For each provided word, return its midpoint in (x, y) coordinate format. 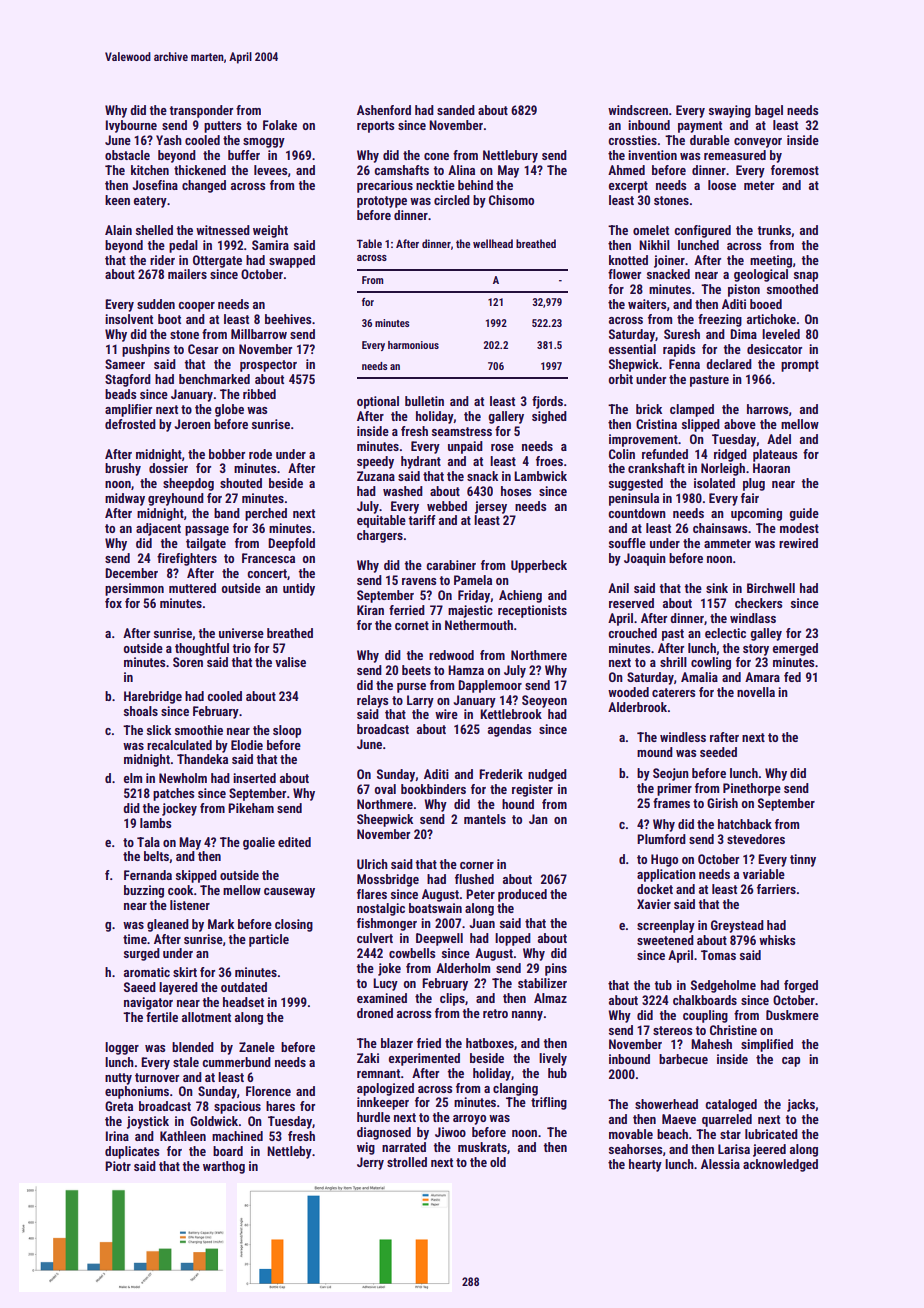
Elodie (247, 745)
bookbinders (433, 789)
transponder (201, 111)
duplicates (132, 1152)
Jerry (370, 1163)
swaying (730, 111)
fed (792, 677)
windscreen (638, 110)
